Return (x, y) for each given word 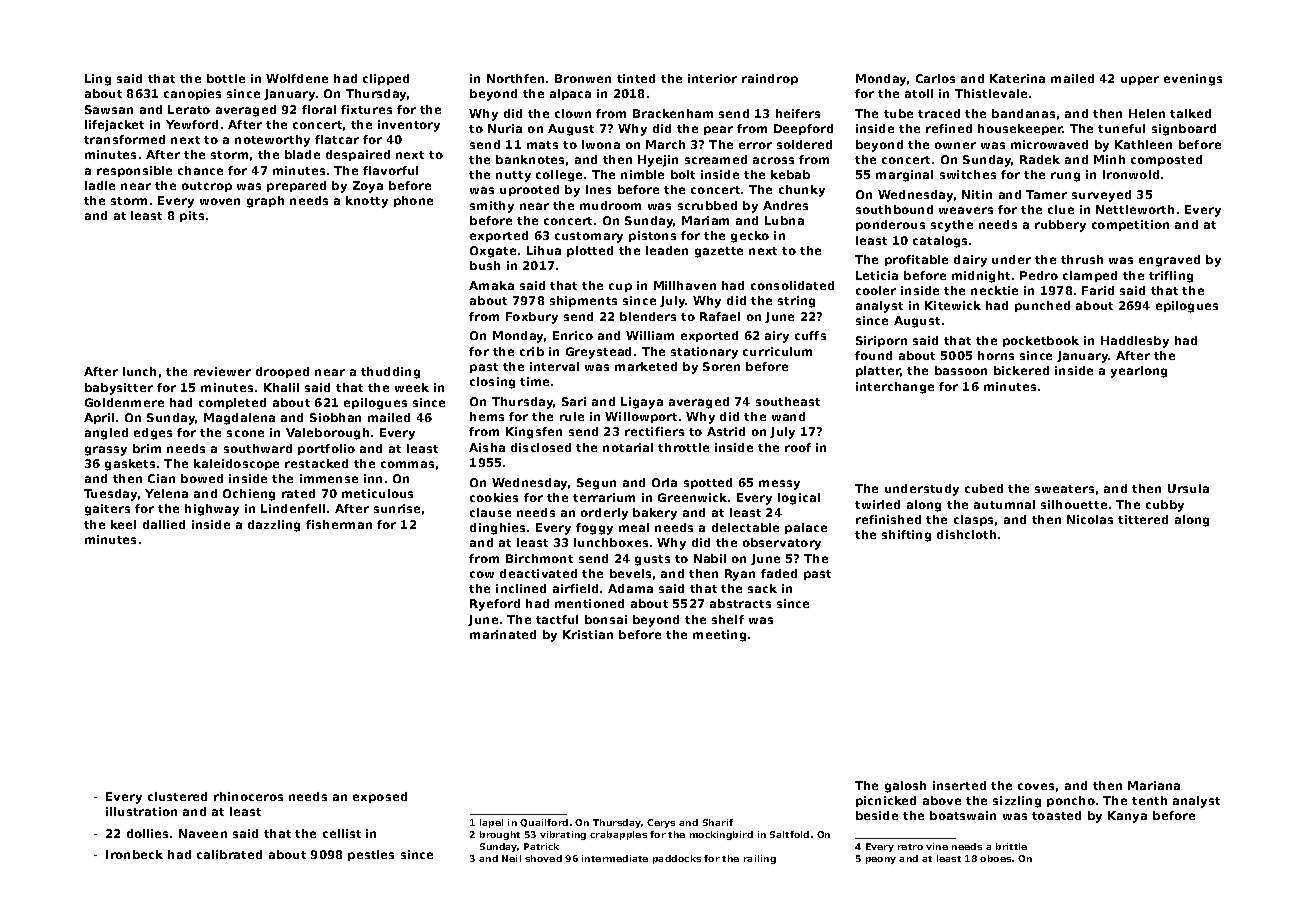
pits (192, 216)
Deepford (803, 129)
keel (123, 524)
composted (1166, 160)
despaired (358, 155)
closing (492, 383)
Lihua (544, 250)
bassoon (961, 370)
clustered (177, 796)
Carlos (935, 78)
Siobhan (335, 417)
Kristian (588, 634)
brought (500, 835)
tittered (1143, 519)
